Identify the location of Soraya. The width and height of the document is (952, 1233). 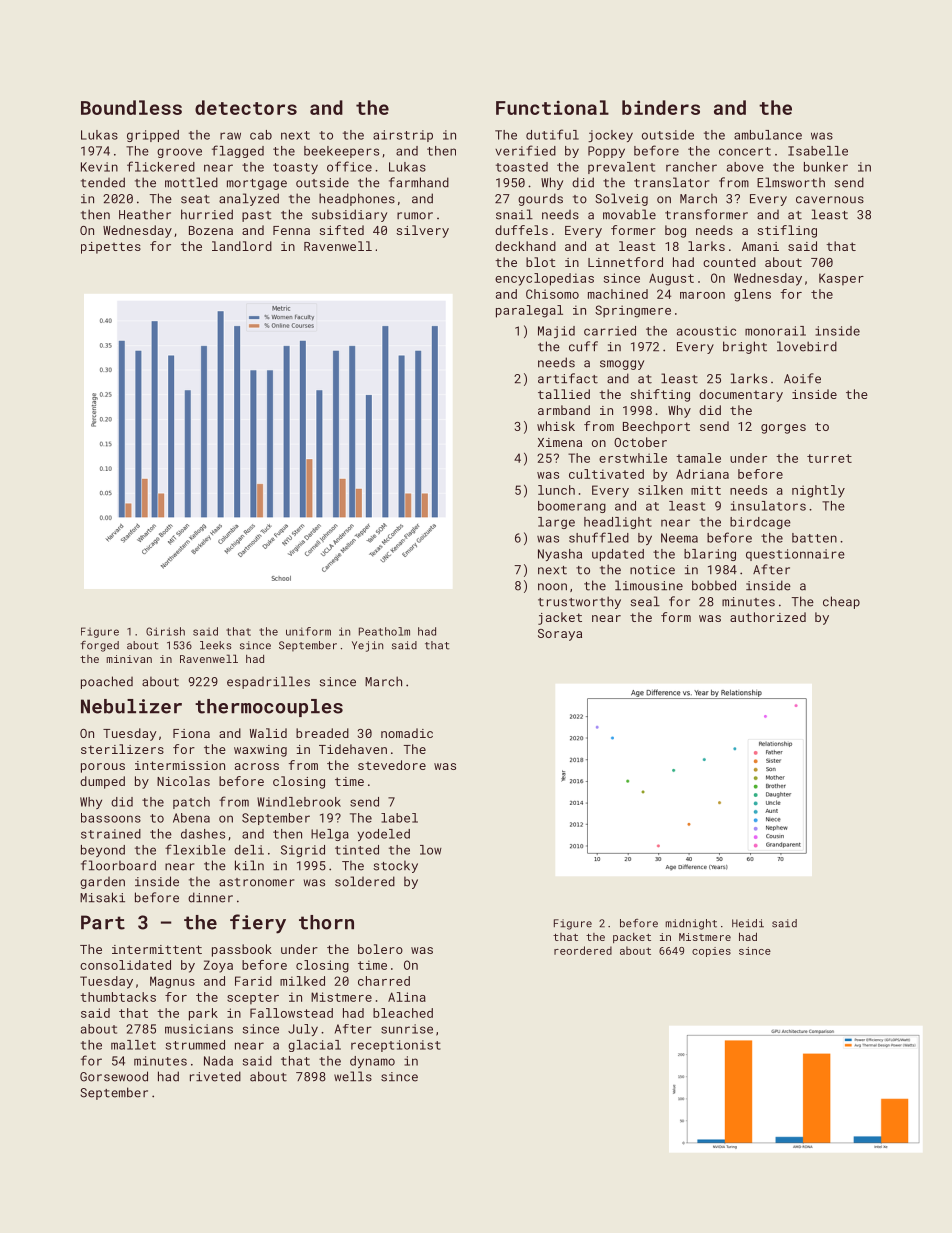
(560, 635).
